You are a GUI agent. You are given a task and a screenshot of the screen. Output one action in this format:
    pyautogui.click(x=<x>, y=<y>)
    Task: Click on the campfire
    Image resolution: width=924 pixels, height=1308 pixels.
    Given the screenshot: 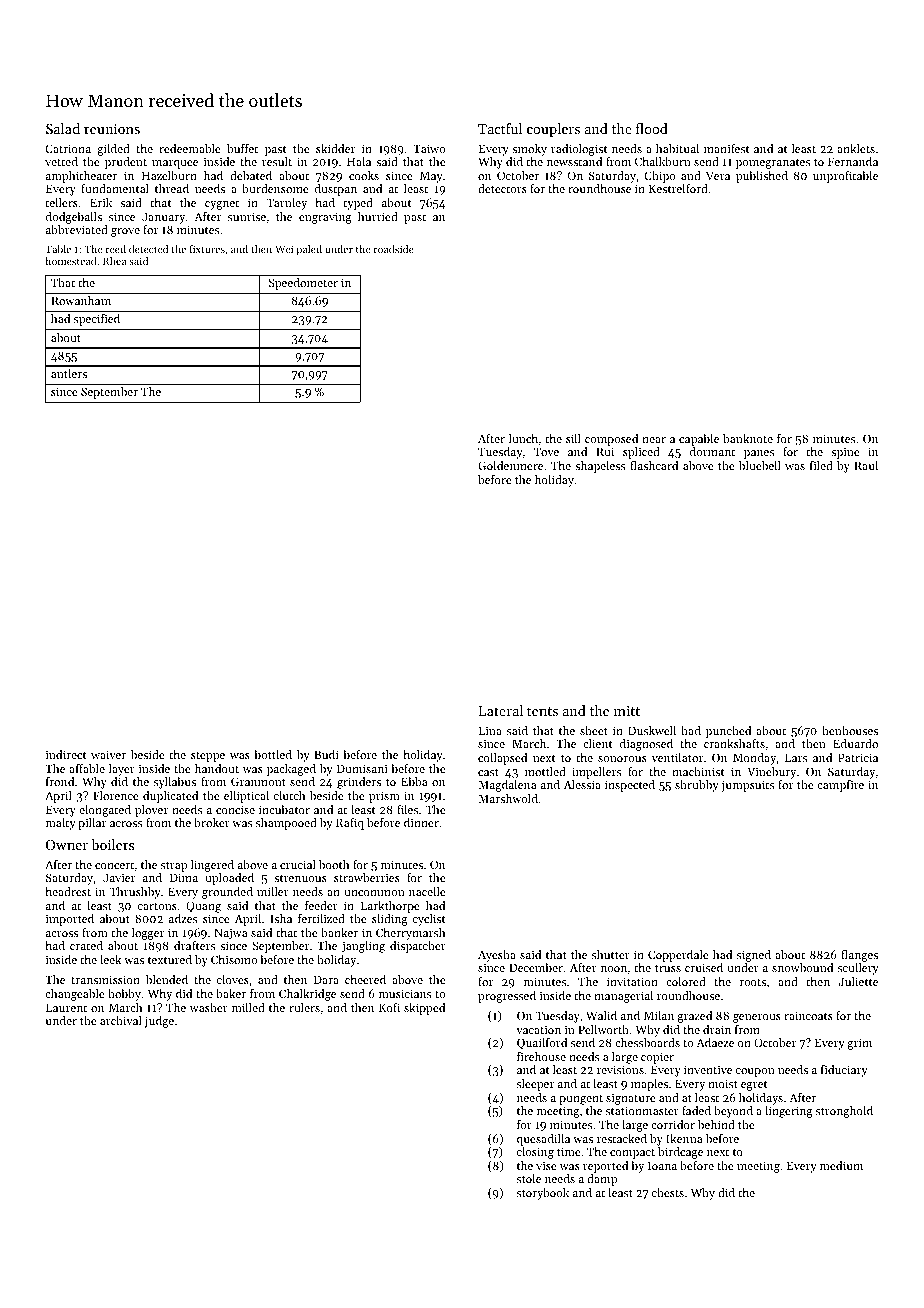 What is the action you would take?
    pyautogui.click(x=840, y=786)
